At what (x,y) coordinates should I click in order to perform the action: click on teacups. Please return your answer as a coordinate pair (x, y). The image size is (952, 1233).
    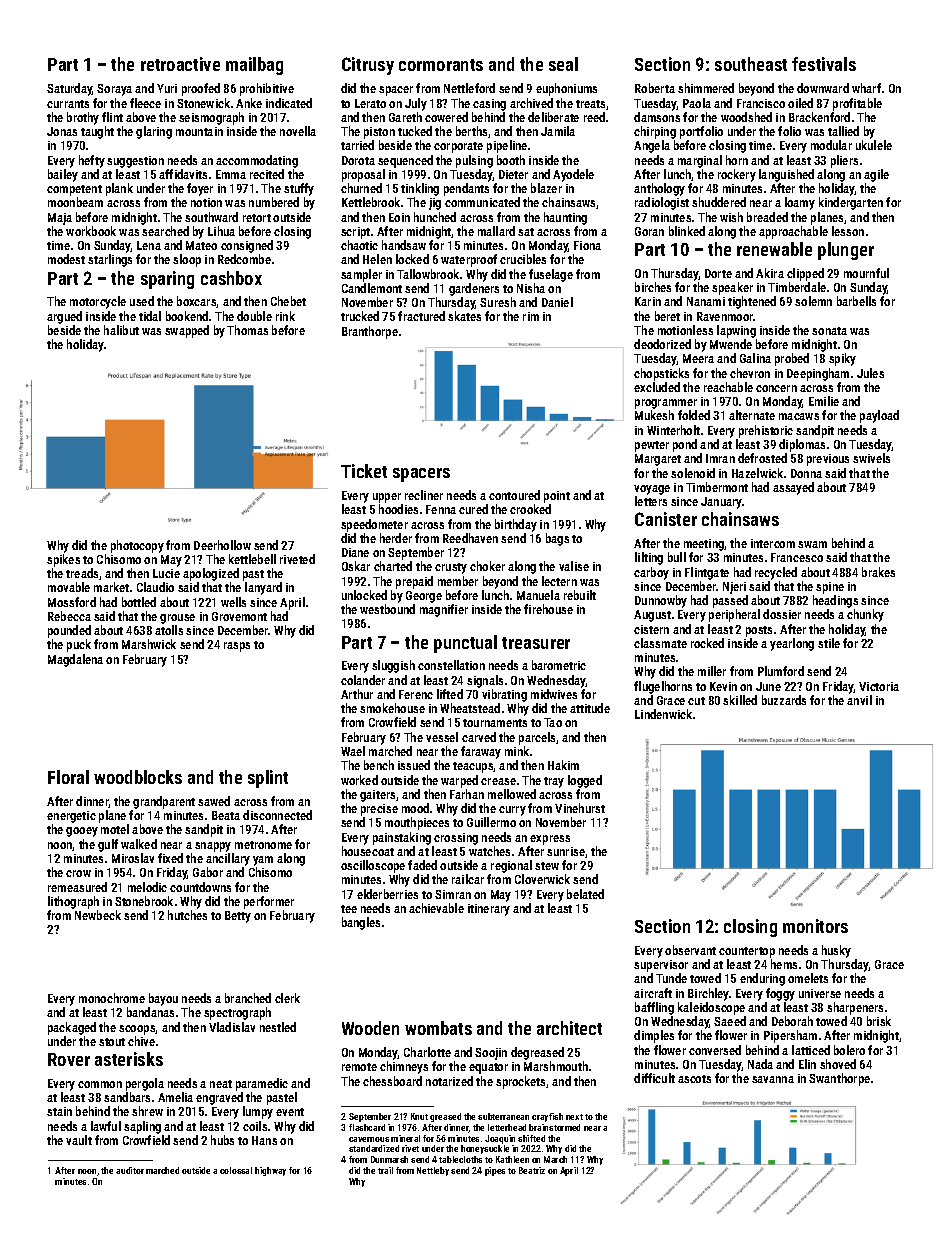
    Looking at the image, I should click on (473, 767).
